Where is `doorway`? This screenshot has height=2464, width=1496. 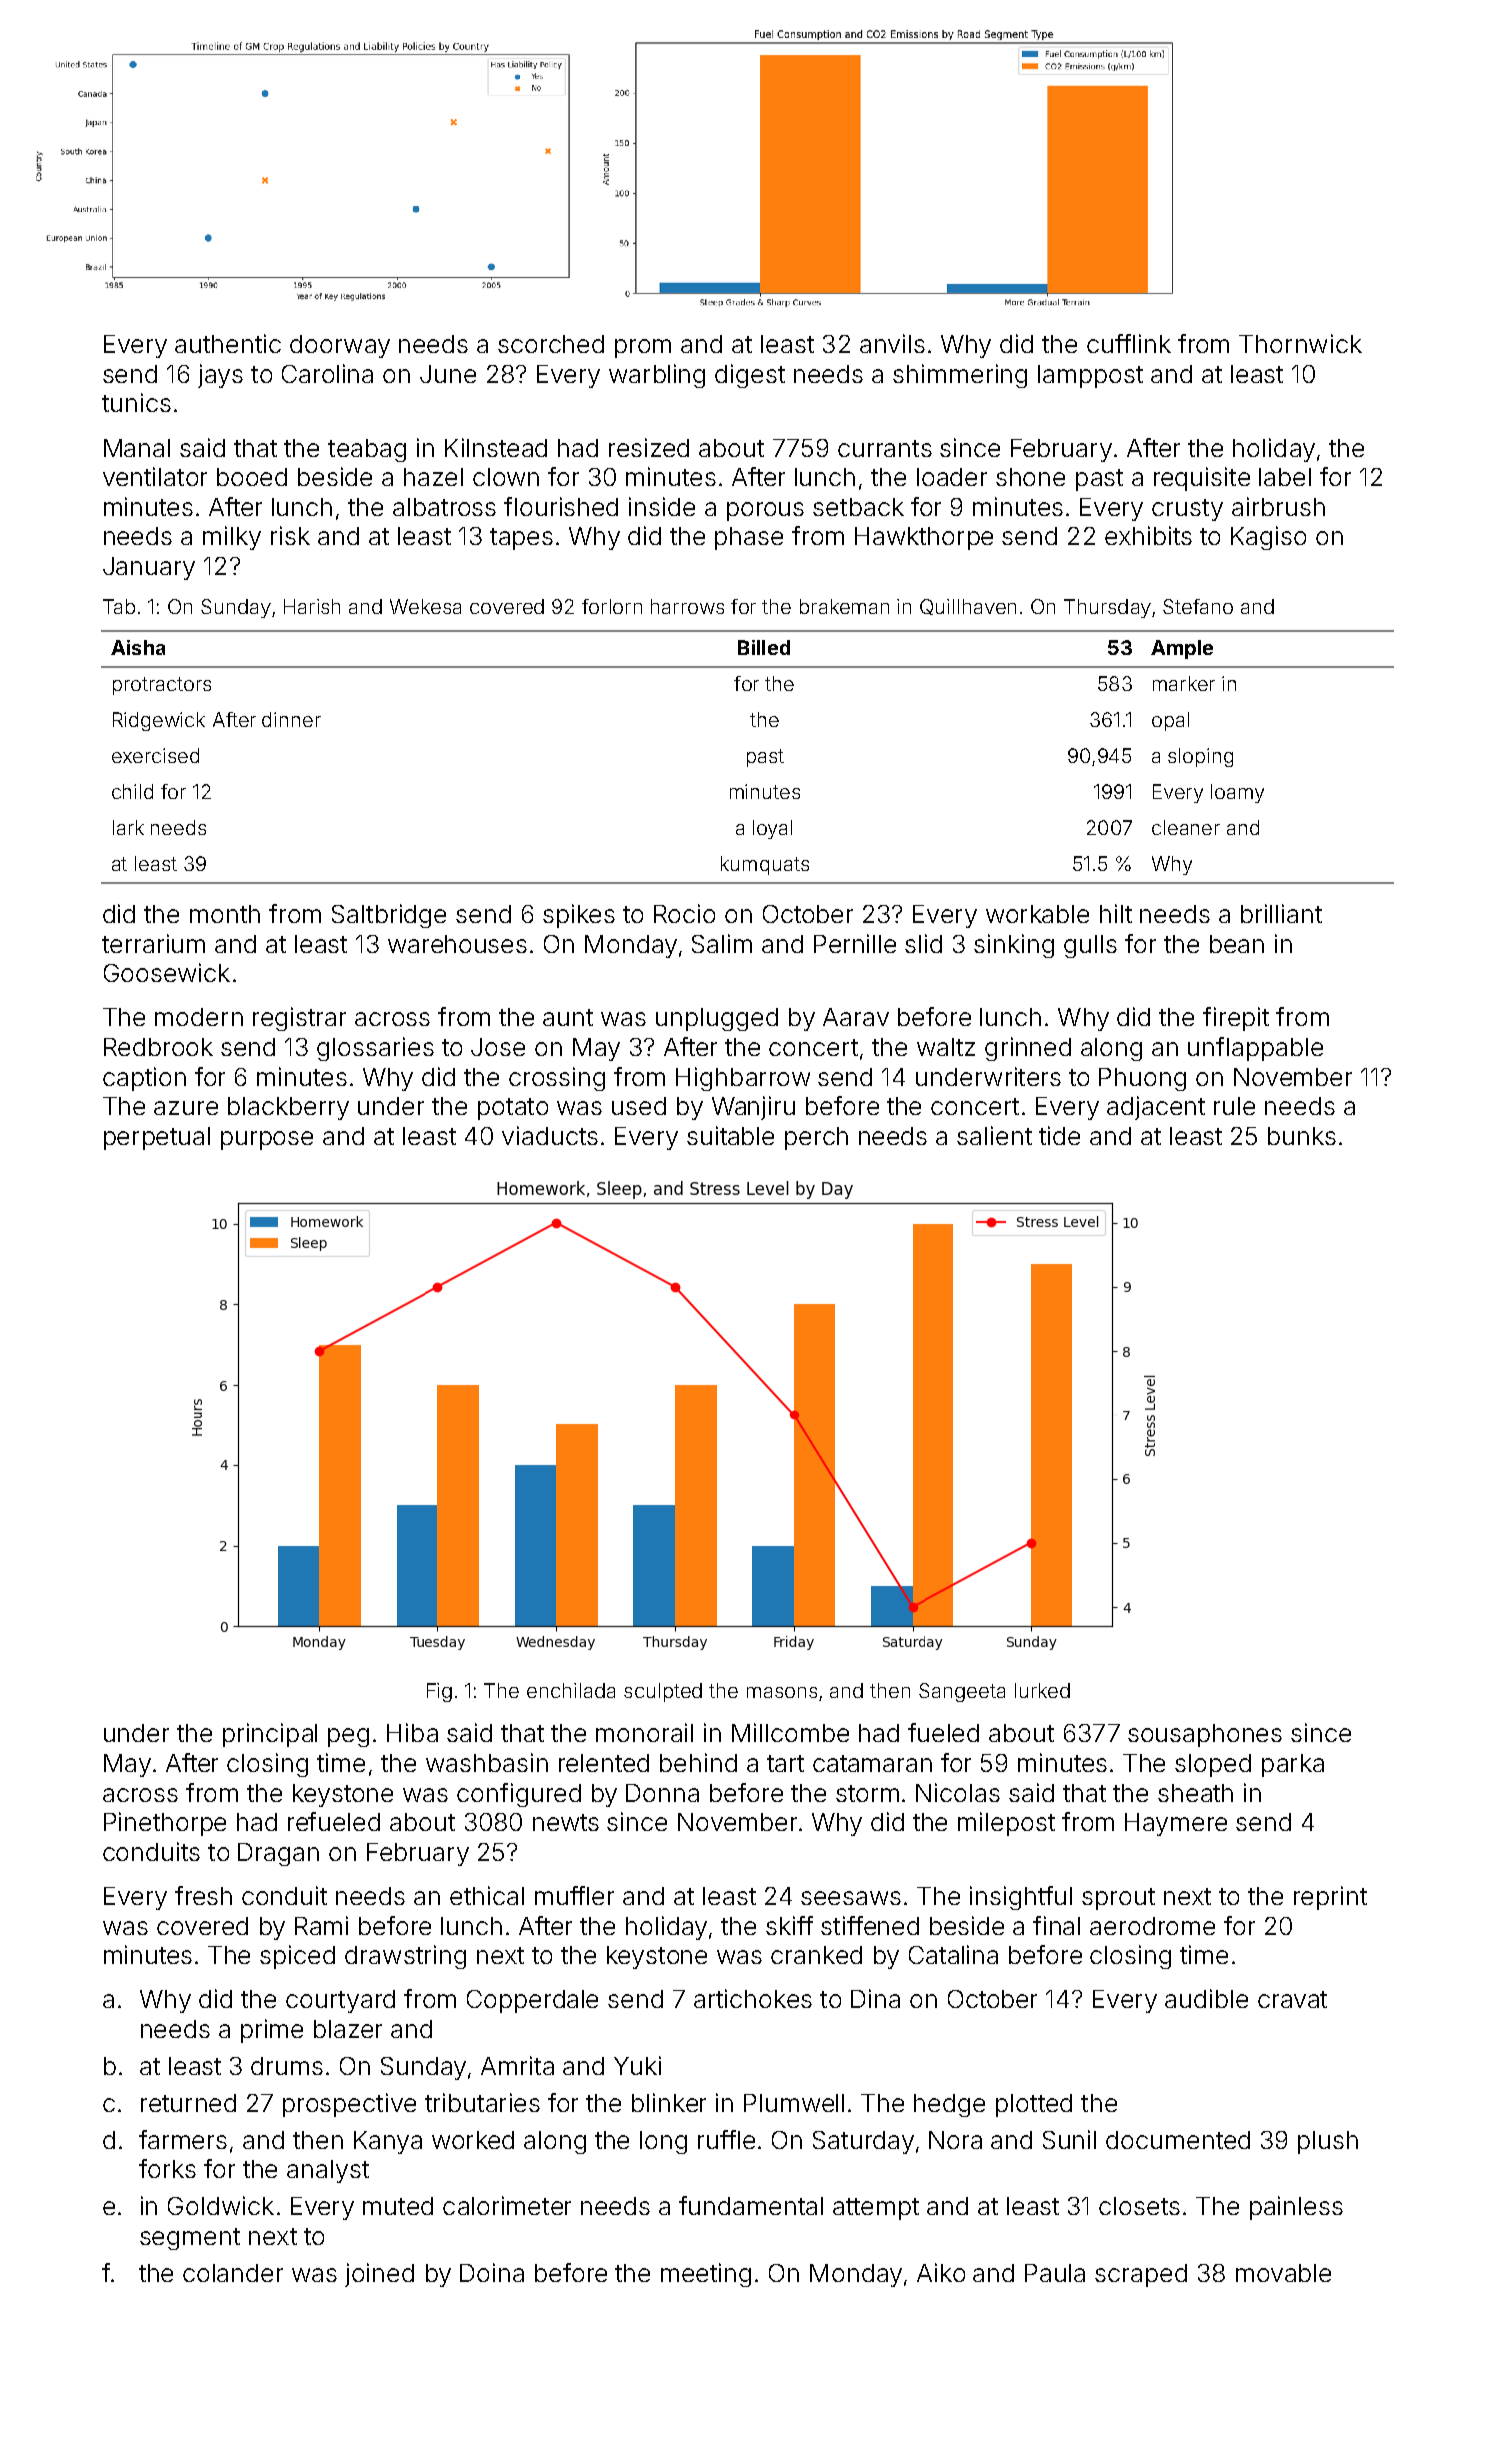
doorway is located at coordinates (340, 346).
